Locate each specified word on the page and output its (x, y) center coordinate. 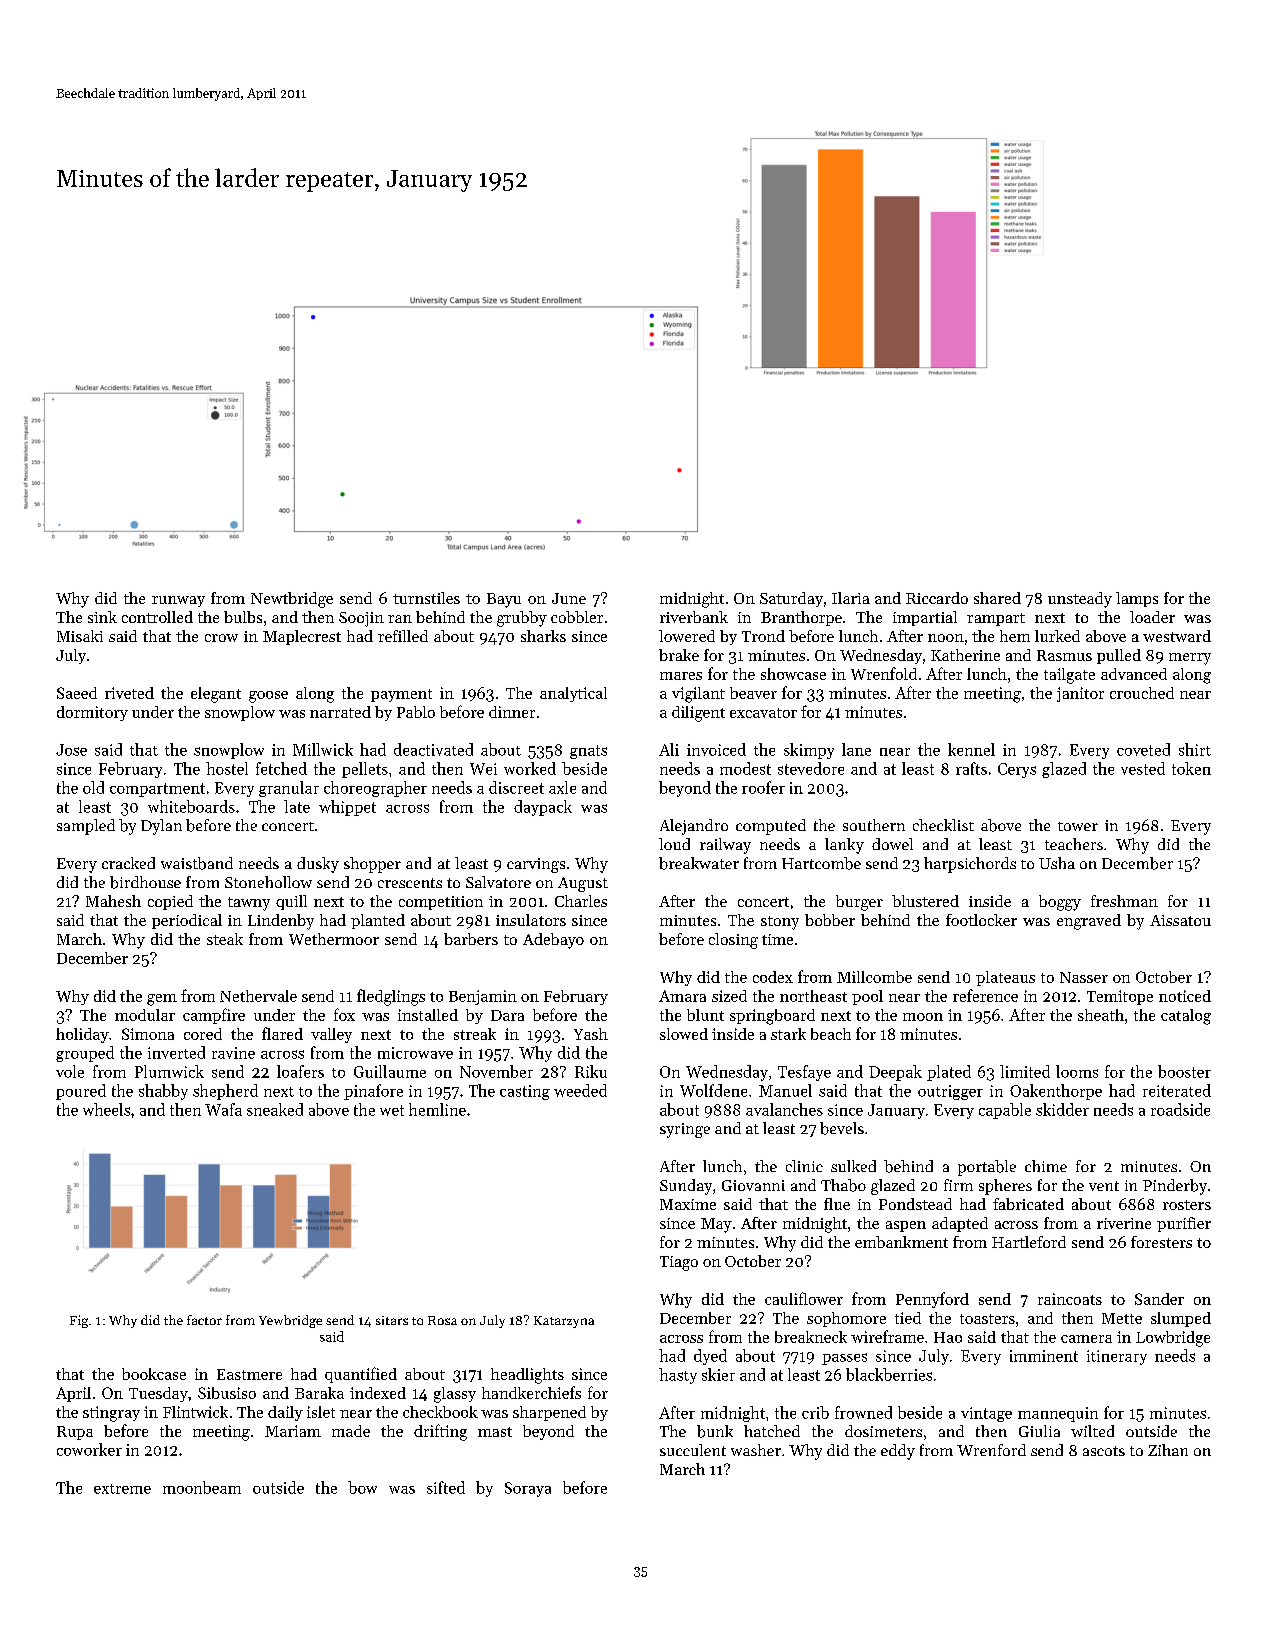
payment (401, 695)
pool (867, 997)
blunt (705, 1015)
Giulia (1039, 1431)
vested (1143, 768)
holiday (82, 1035)
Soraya (528, 1489)
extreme (122, 1489)
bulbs (243, 617)
